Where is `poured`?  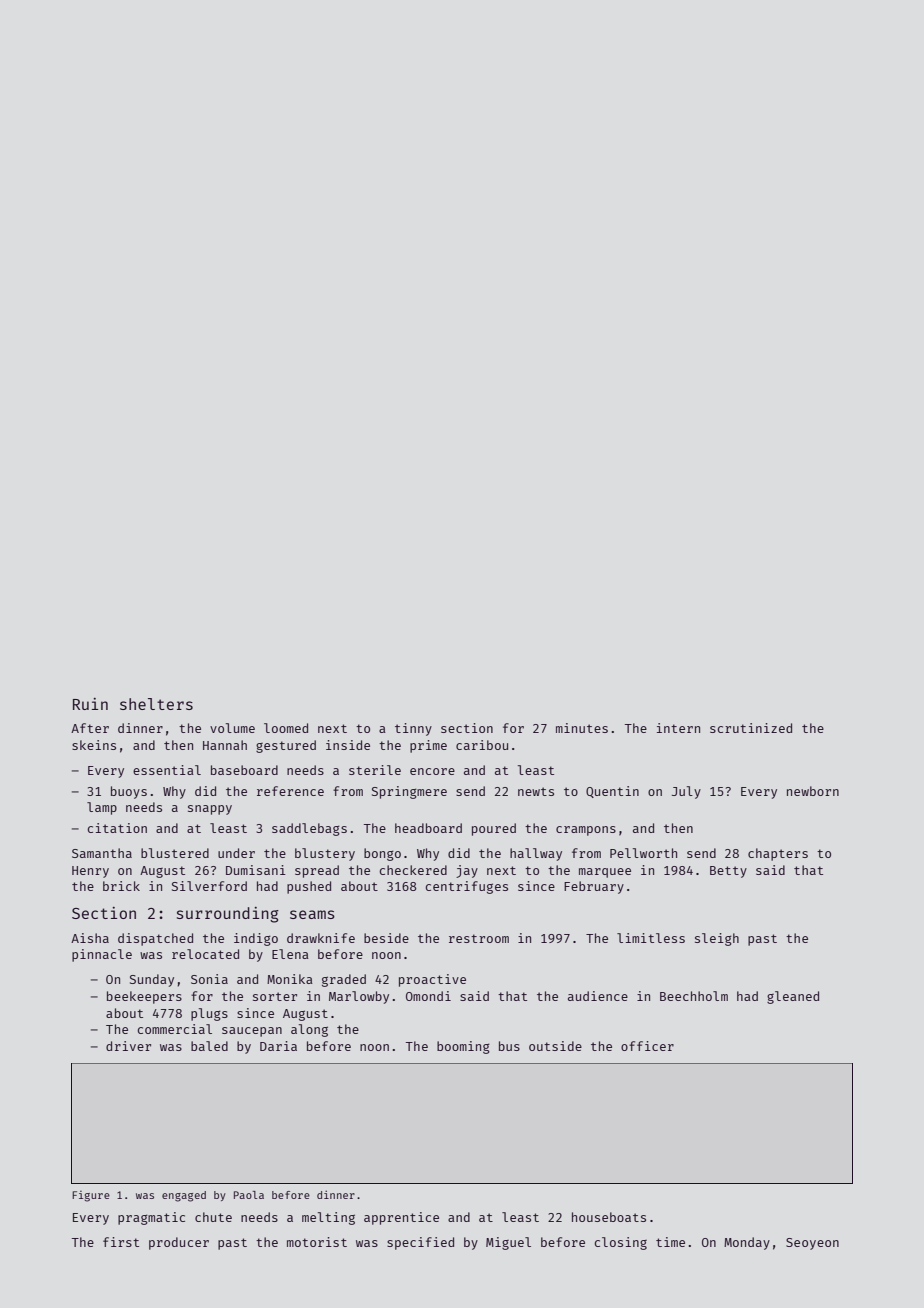 poured is located at coordinates (494, 829).
